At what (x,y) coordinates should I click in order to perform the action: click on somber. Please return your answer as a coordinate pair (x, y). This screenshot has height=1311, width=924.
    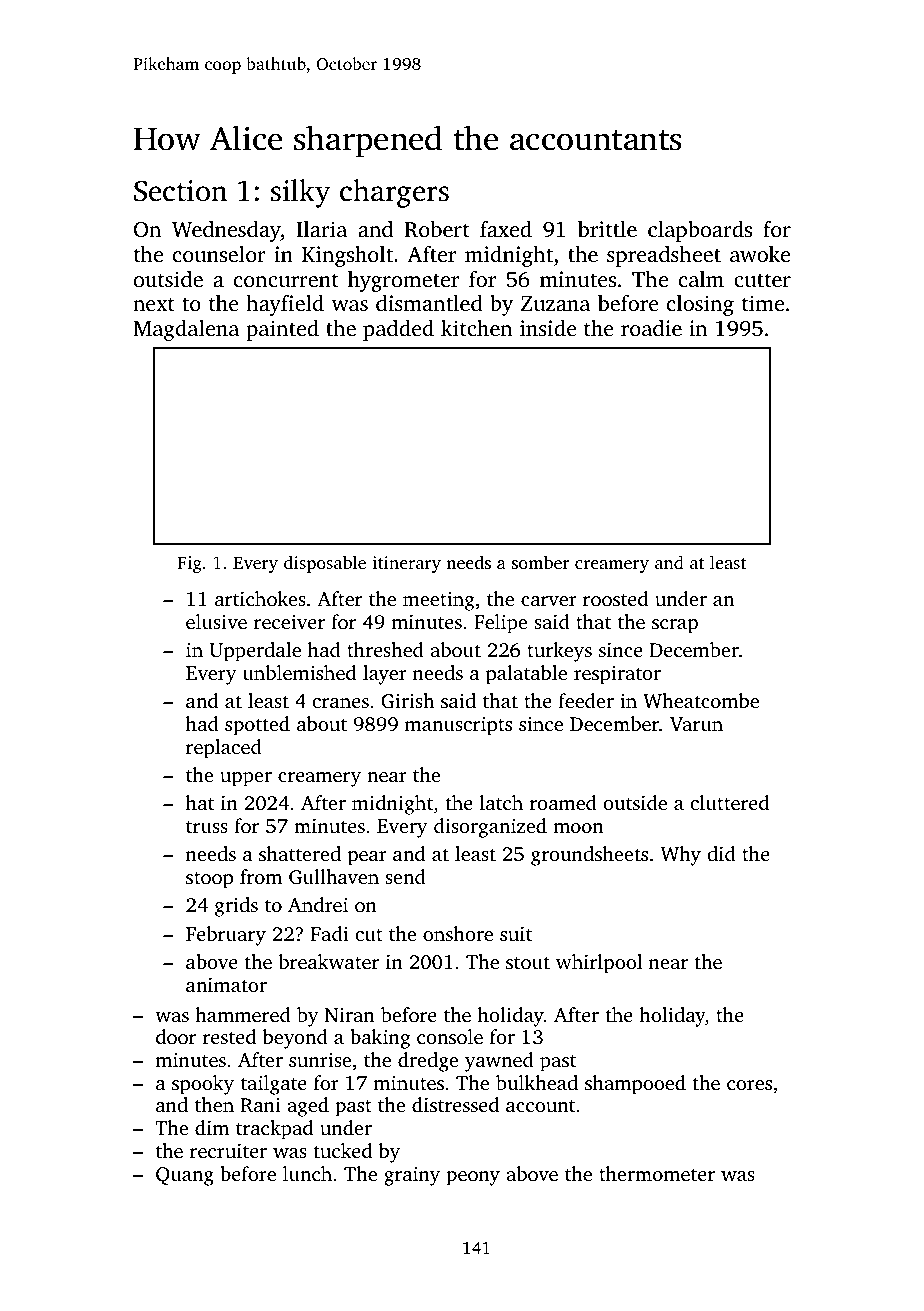
    Looking at the image, I should click on (541, 562).
